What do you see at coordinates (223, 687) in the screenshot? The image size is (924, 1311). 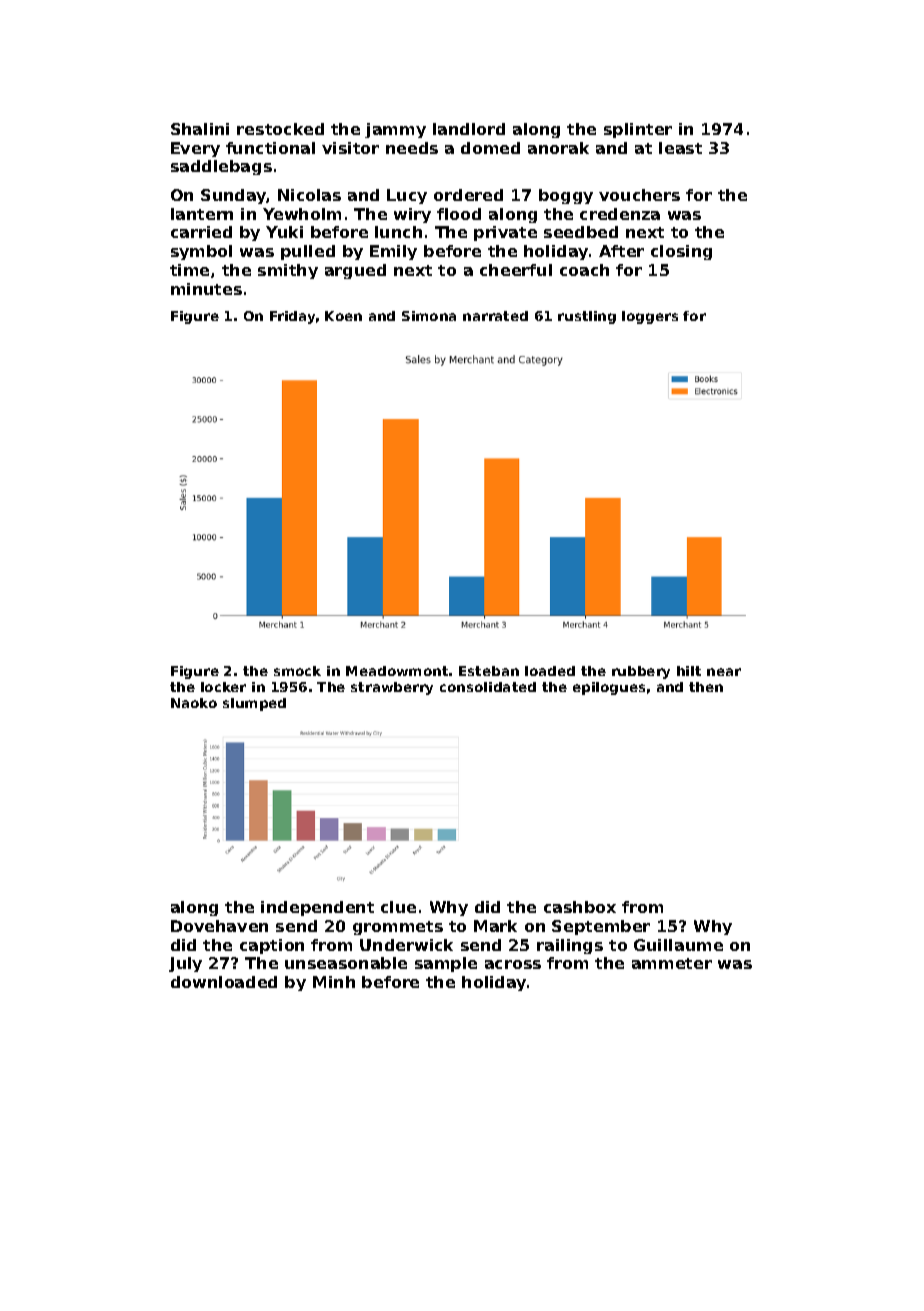 I see `locker` at bounding box center [223, 687].
